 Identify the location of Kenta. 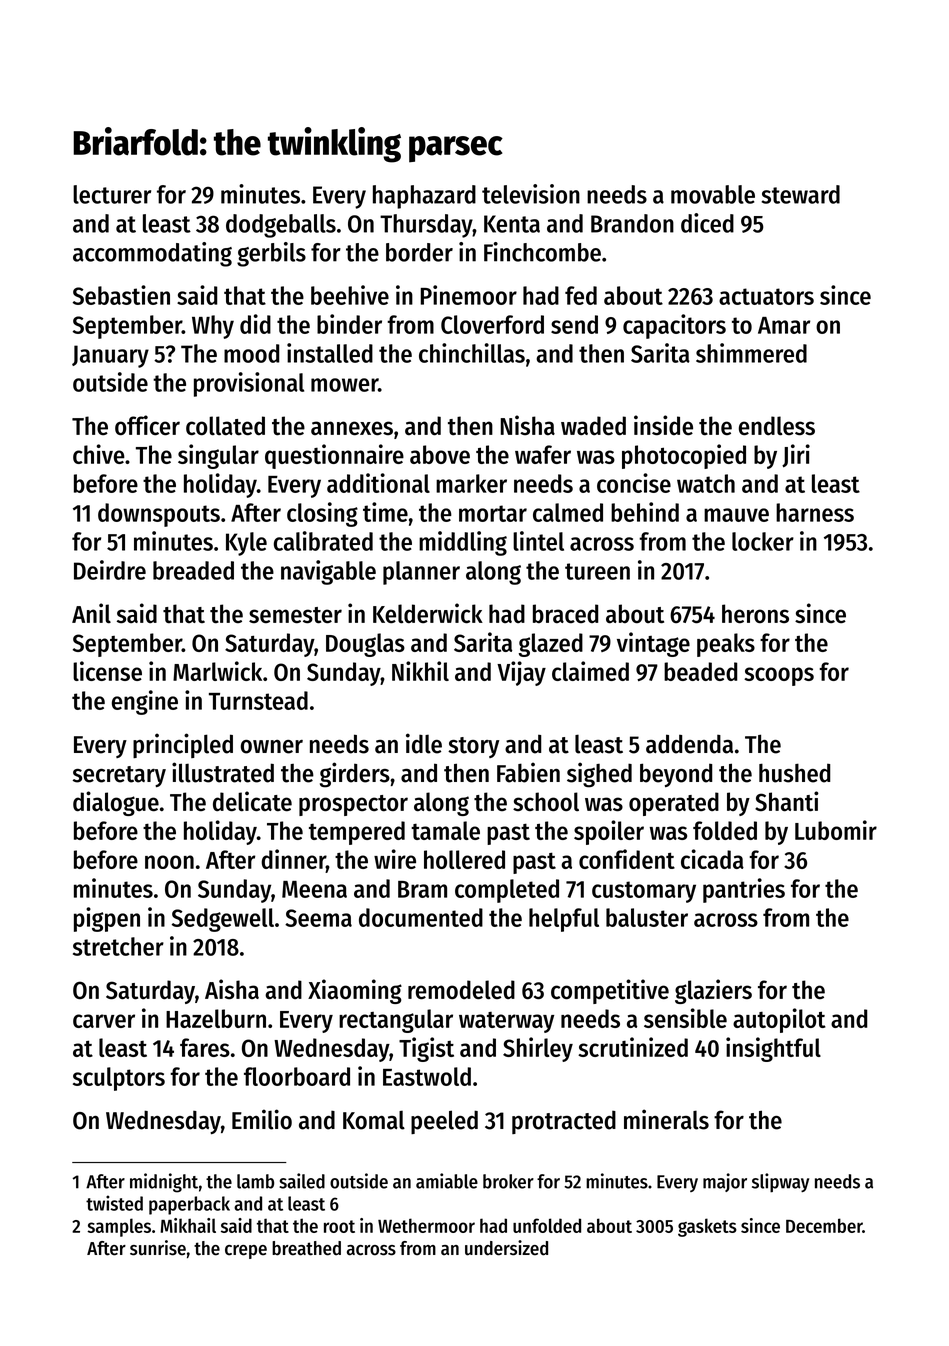
(512, 224).
